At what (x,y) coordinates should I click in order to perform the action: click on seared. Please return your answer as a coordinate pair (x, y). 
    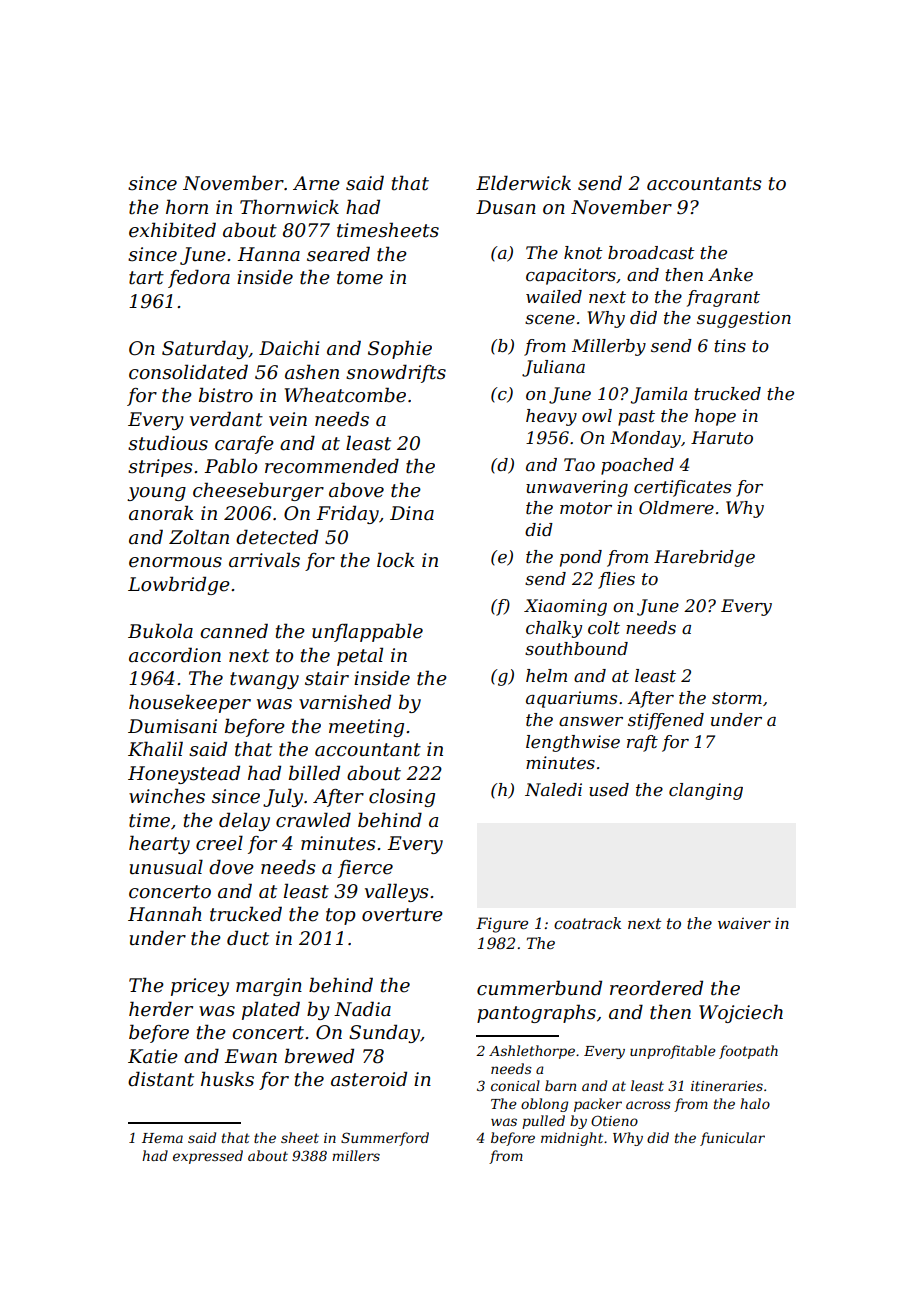
    Looking at the image, I should click on (338, 254).
